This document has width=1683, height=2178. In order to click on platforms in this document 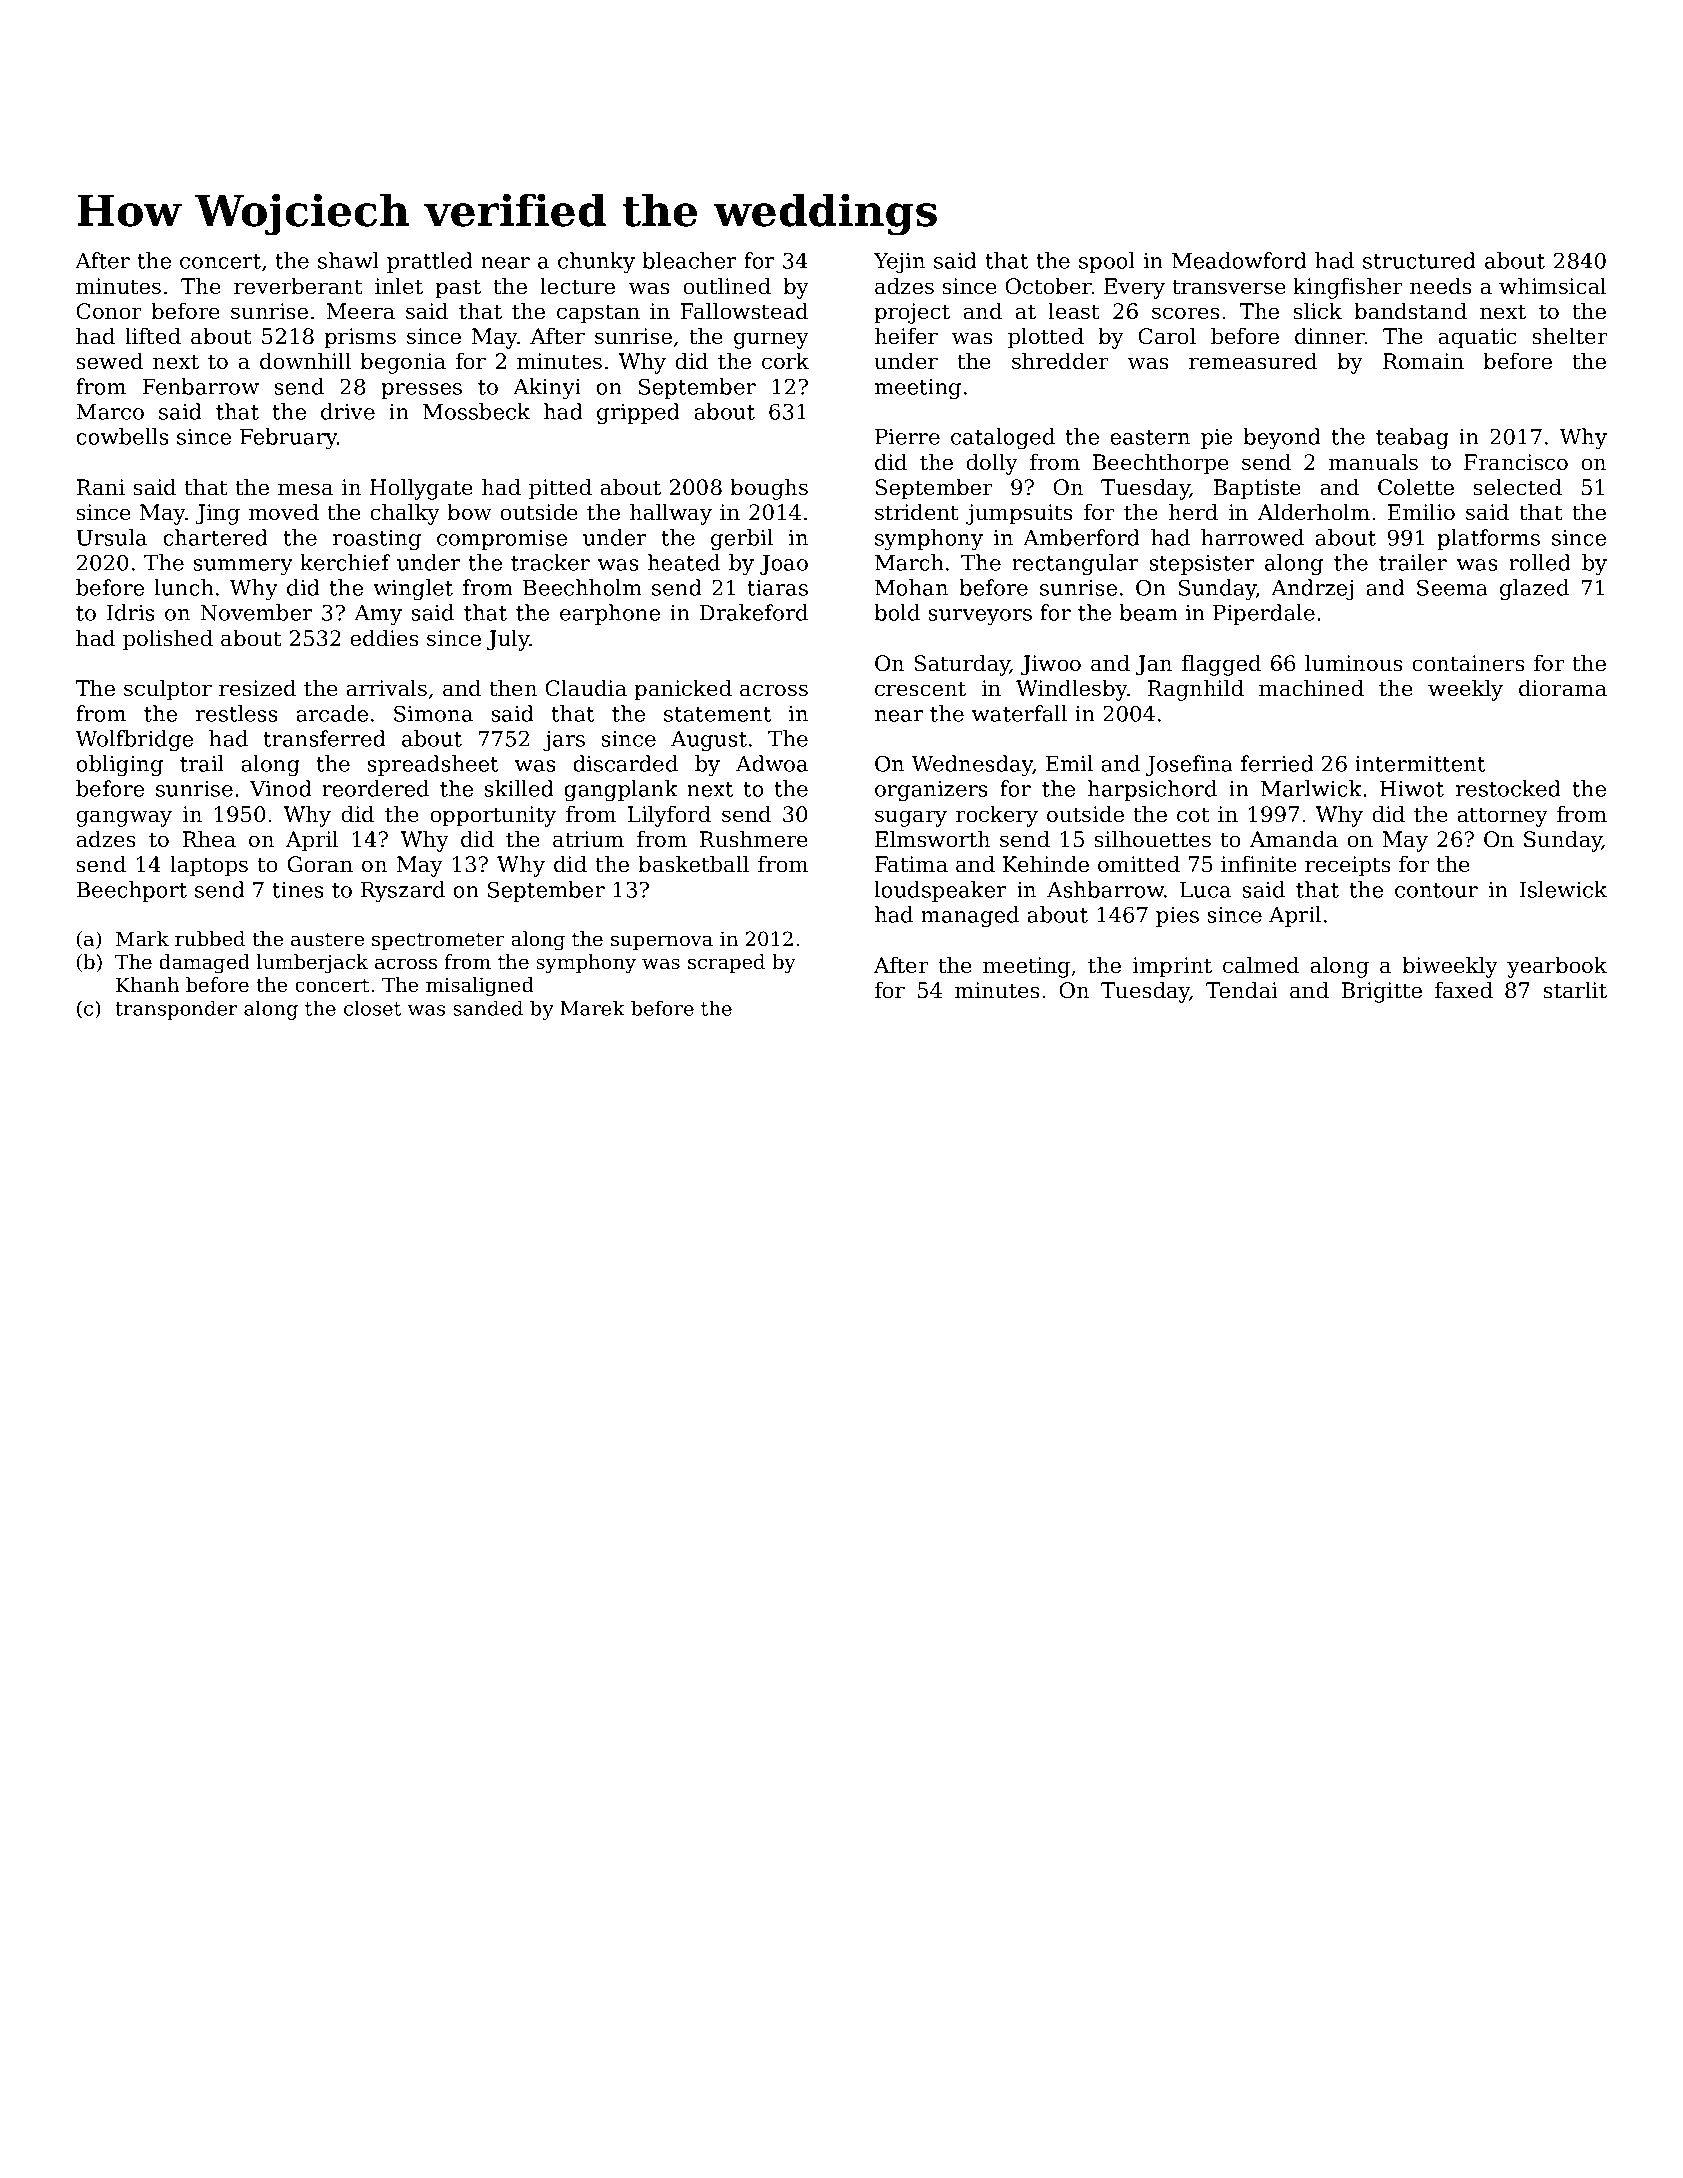, I will do `click(1488, 539)`.
